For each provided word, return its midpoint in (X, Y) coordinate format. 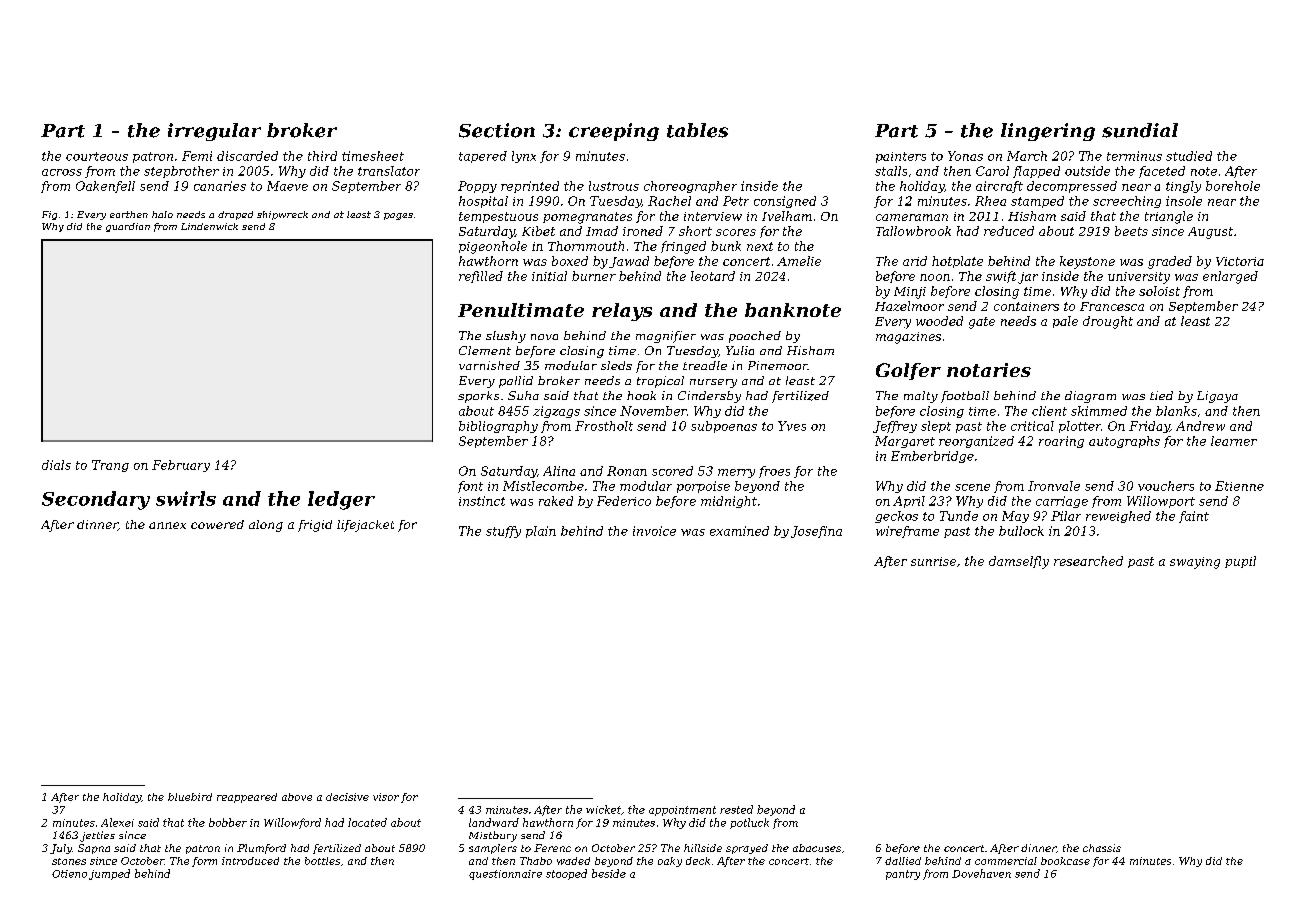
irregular (214, 132)
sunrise (933, 561)
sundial (1140, 130)
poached (755, 337)
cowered (217, 524)
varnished (489, 365)
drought (1108, 322)
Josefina (816, 532)
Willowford (292, 823)
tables (697, 130)
